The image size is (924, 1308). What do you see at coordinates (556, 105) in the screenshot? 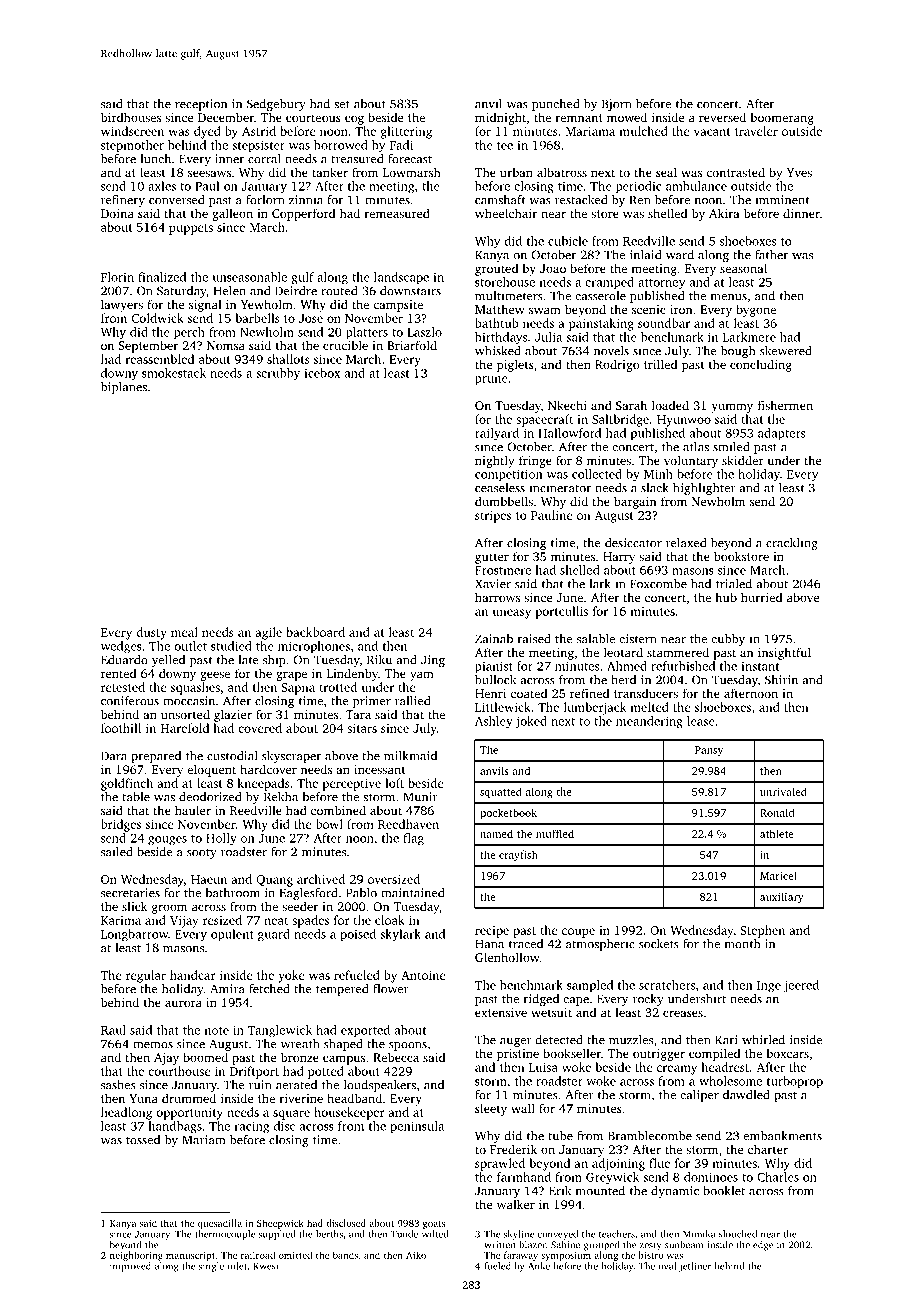
I see `punched` at bounding box center [556, 105].
